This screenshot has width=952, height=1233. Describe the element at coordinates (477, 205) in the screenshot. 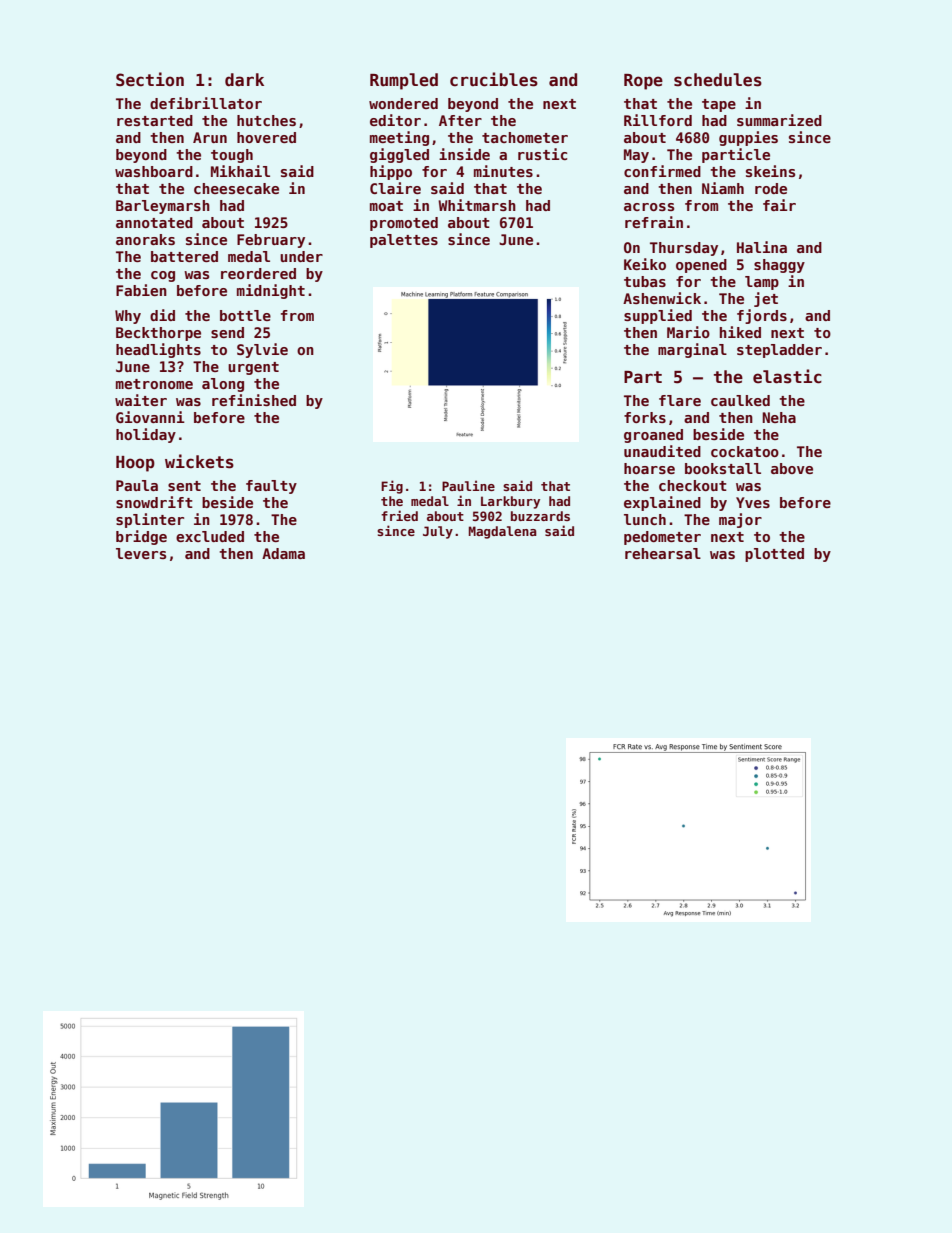

I see `Whitmarsh` at that location.
